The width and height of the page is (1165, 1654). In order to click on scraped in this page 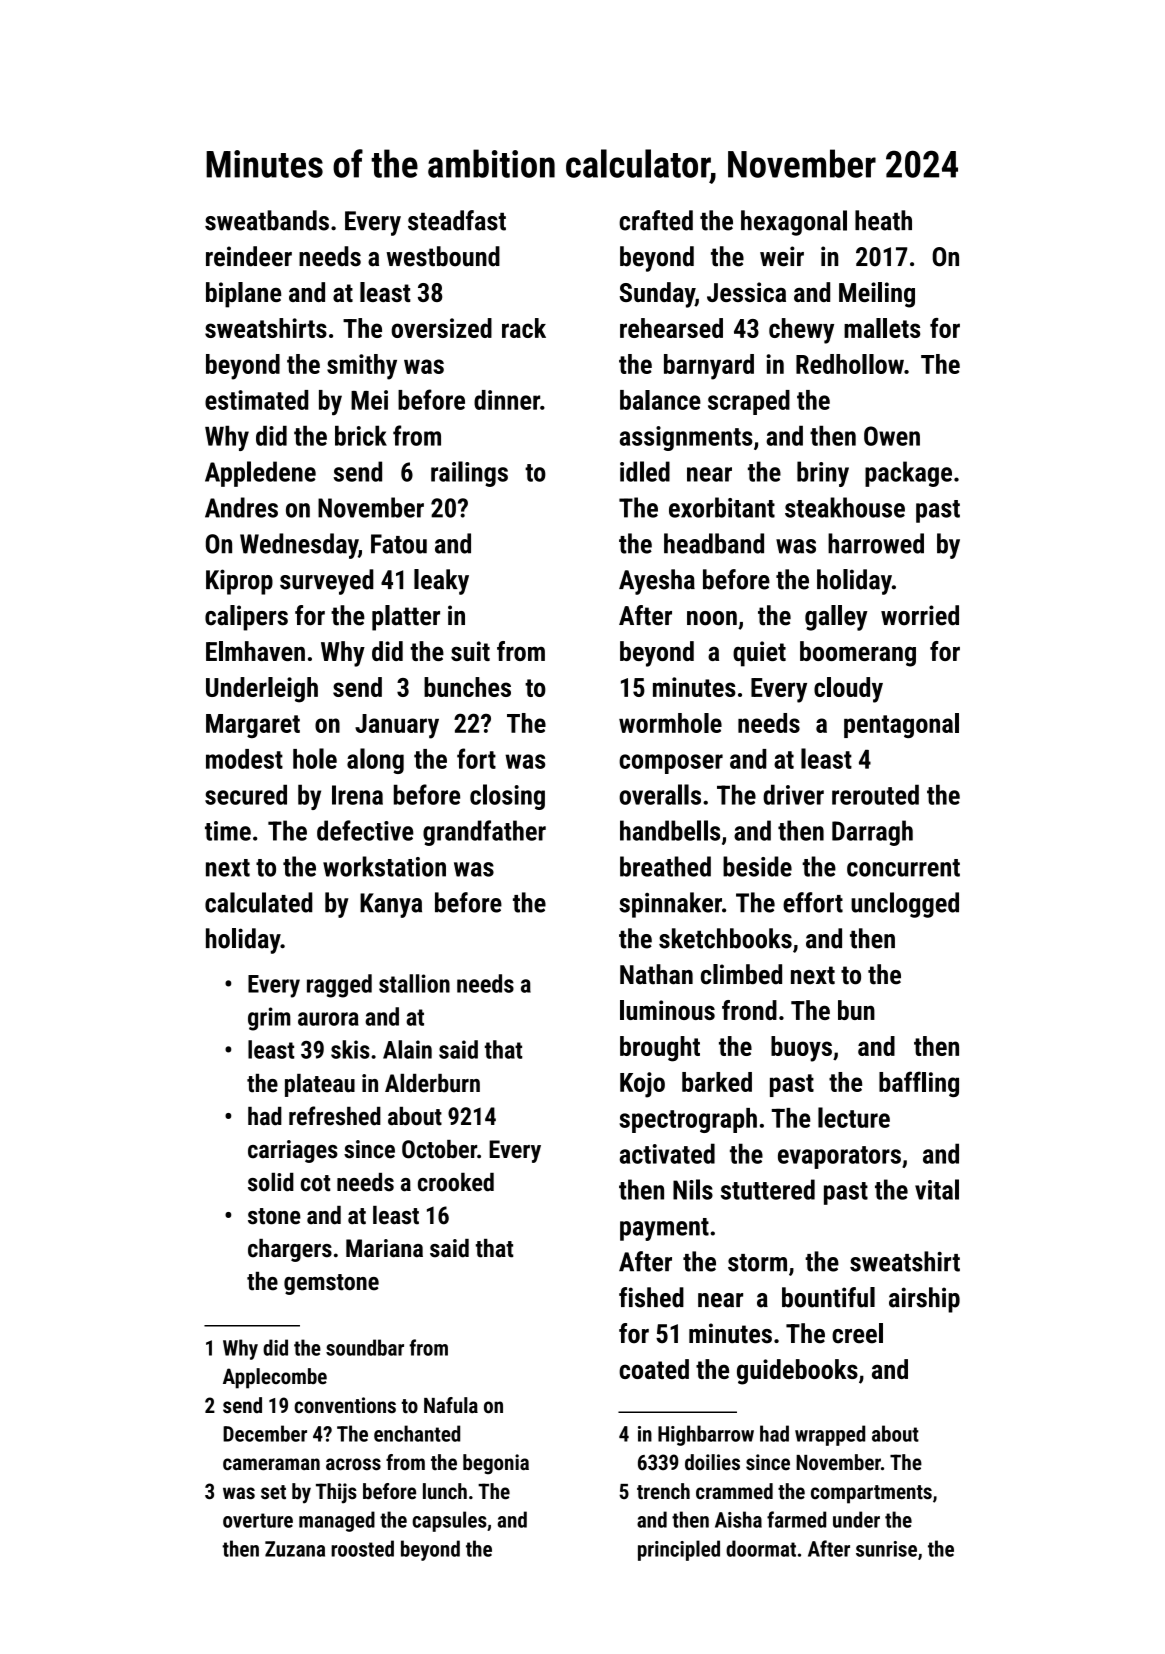, I will do `click(749, 402)`.
